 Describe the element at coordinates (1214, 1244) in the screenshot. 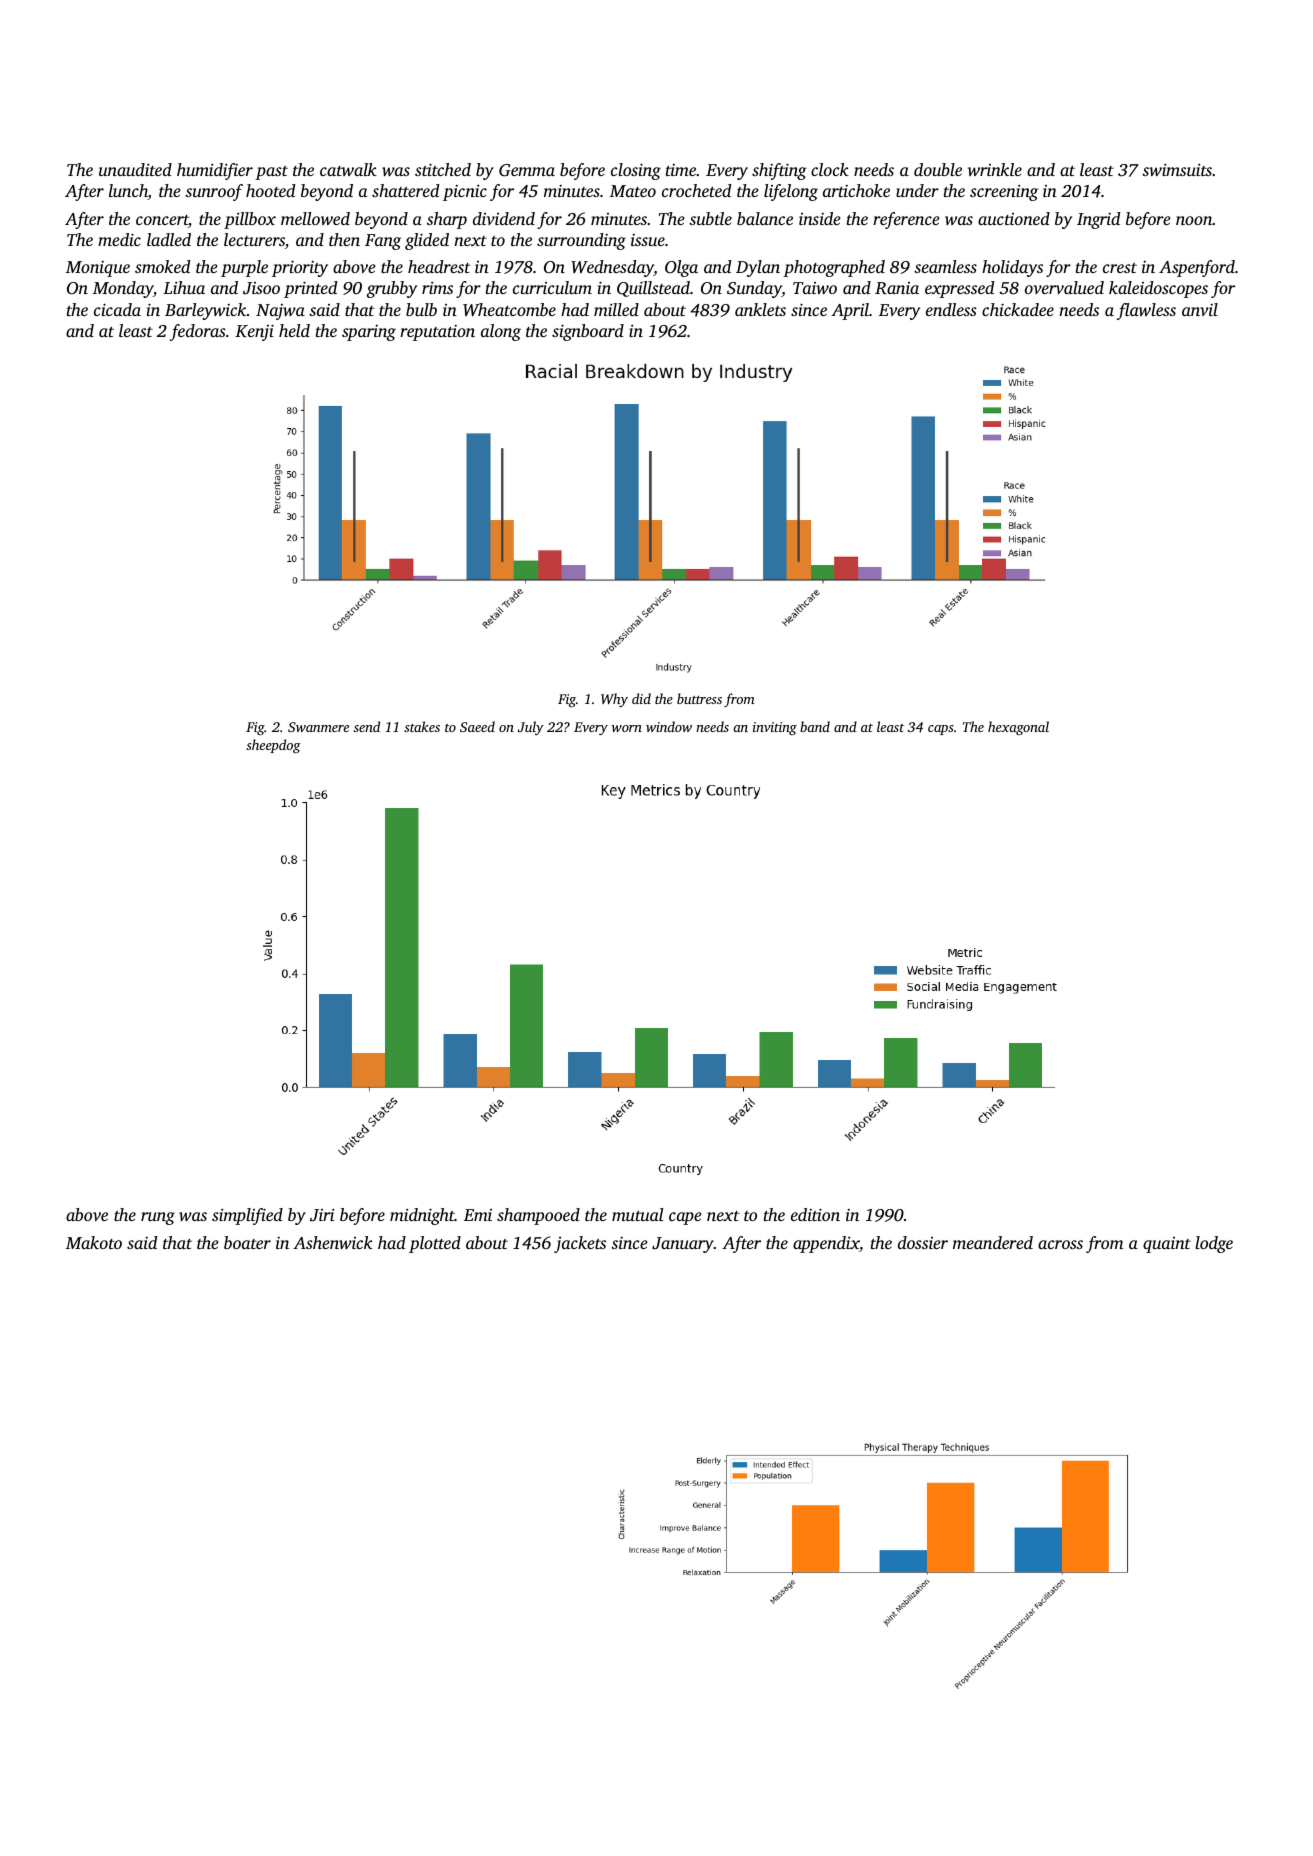

I see `lodge` at that location.
